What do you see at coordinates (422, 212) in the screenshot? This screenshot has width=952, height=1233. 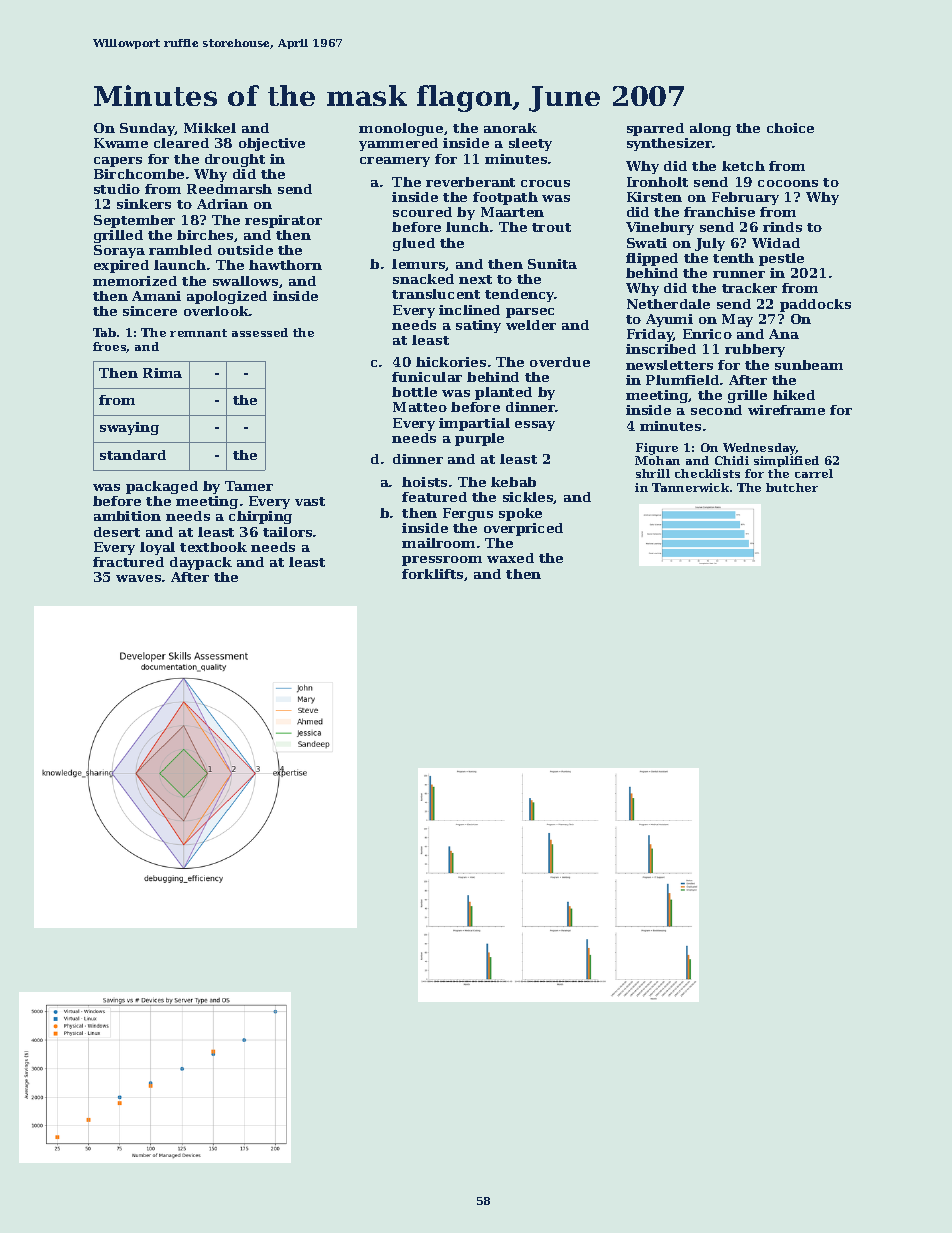 I see `scoured` at bounding box center [422, 212].
